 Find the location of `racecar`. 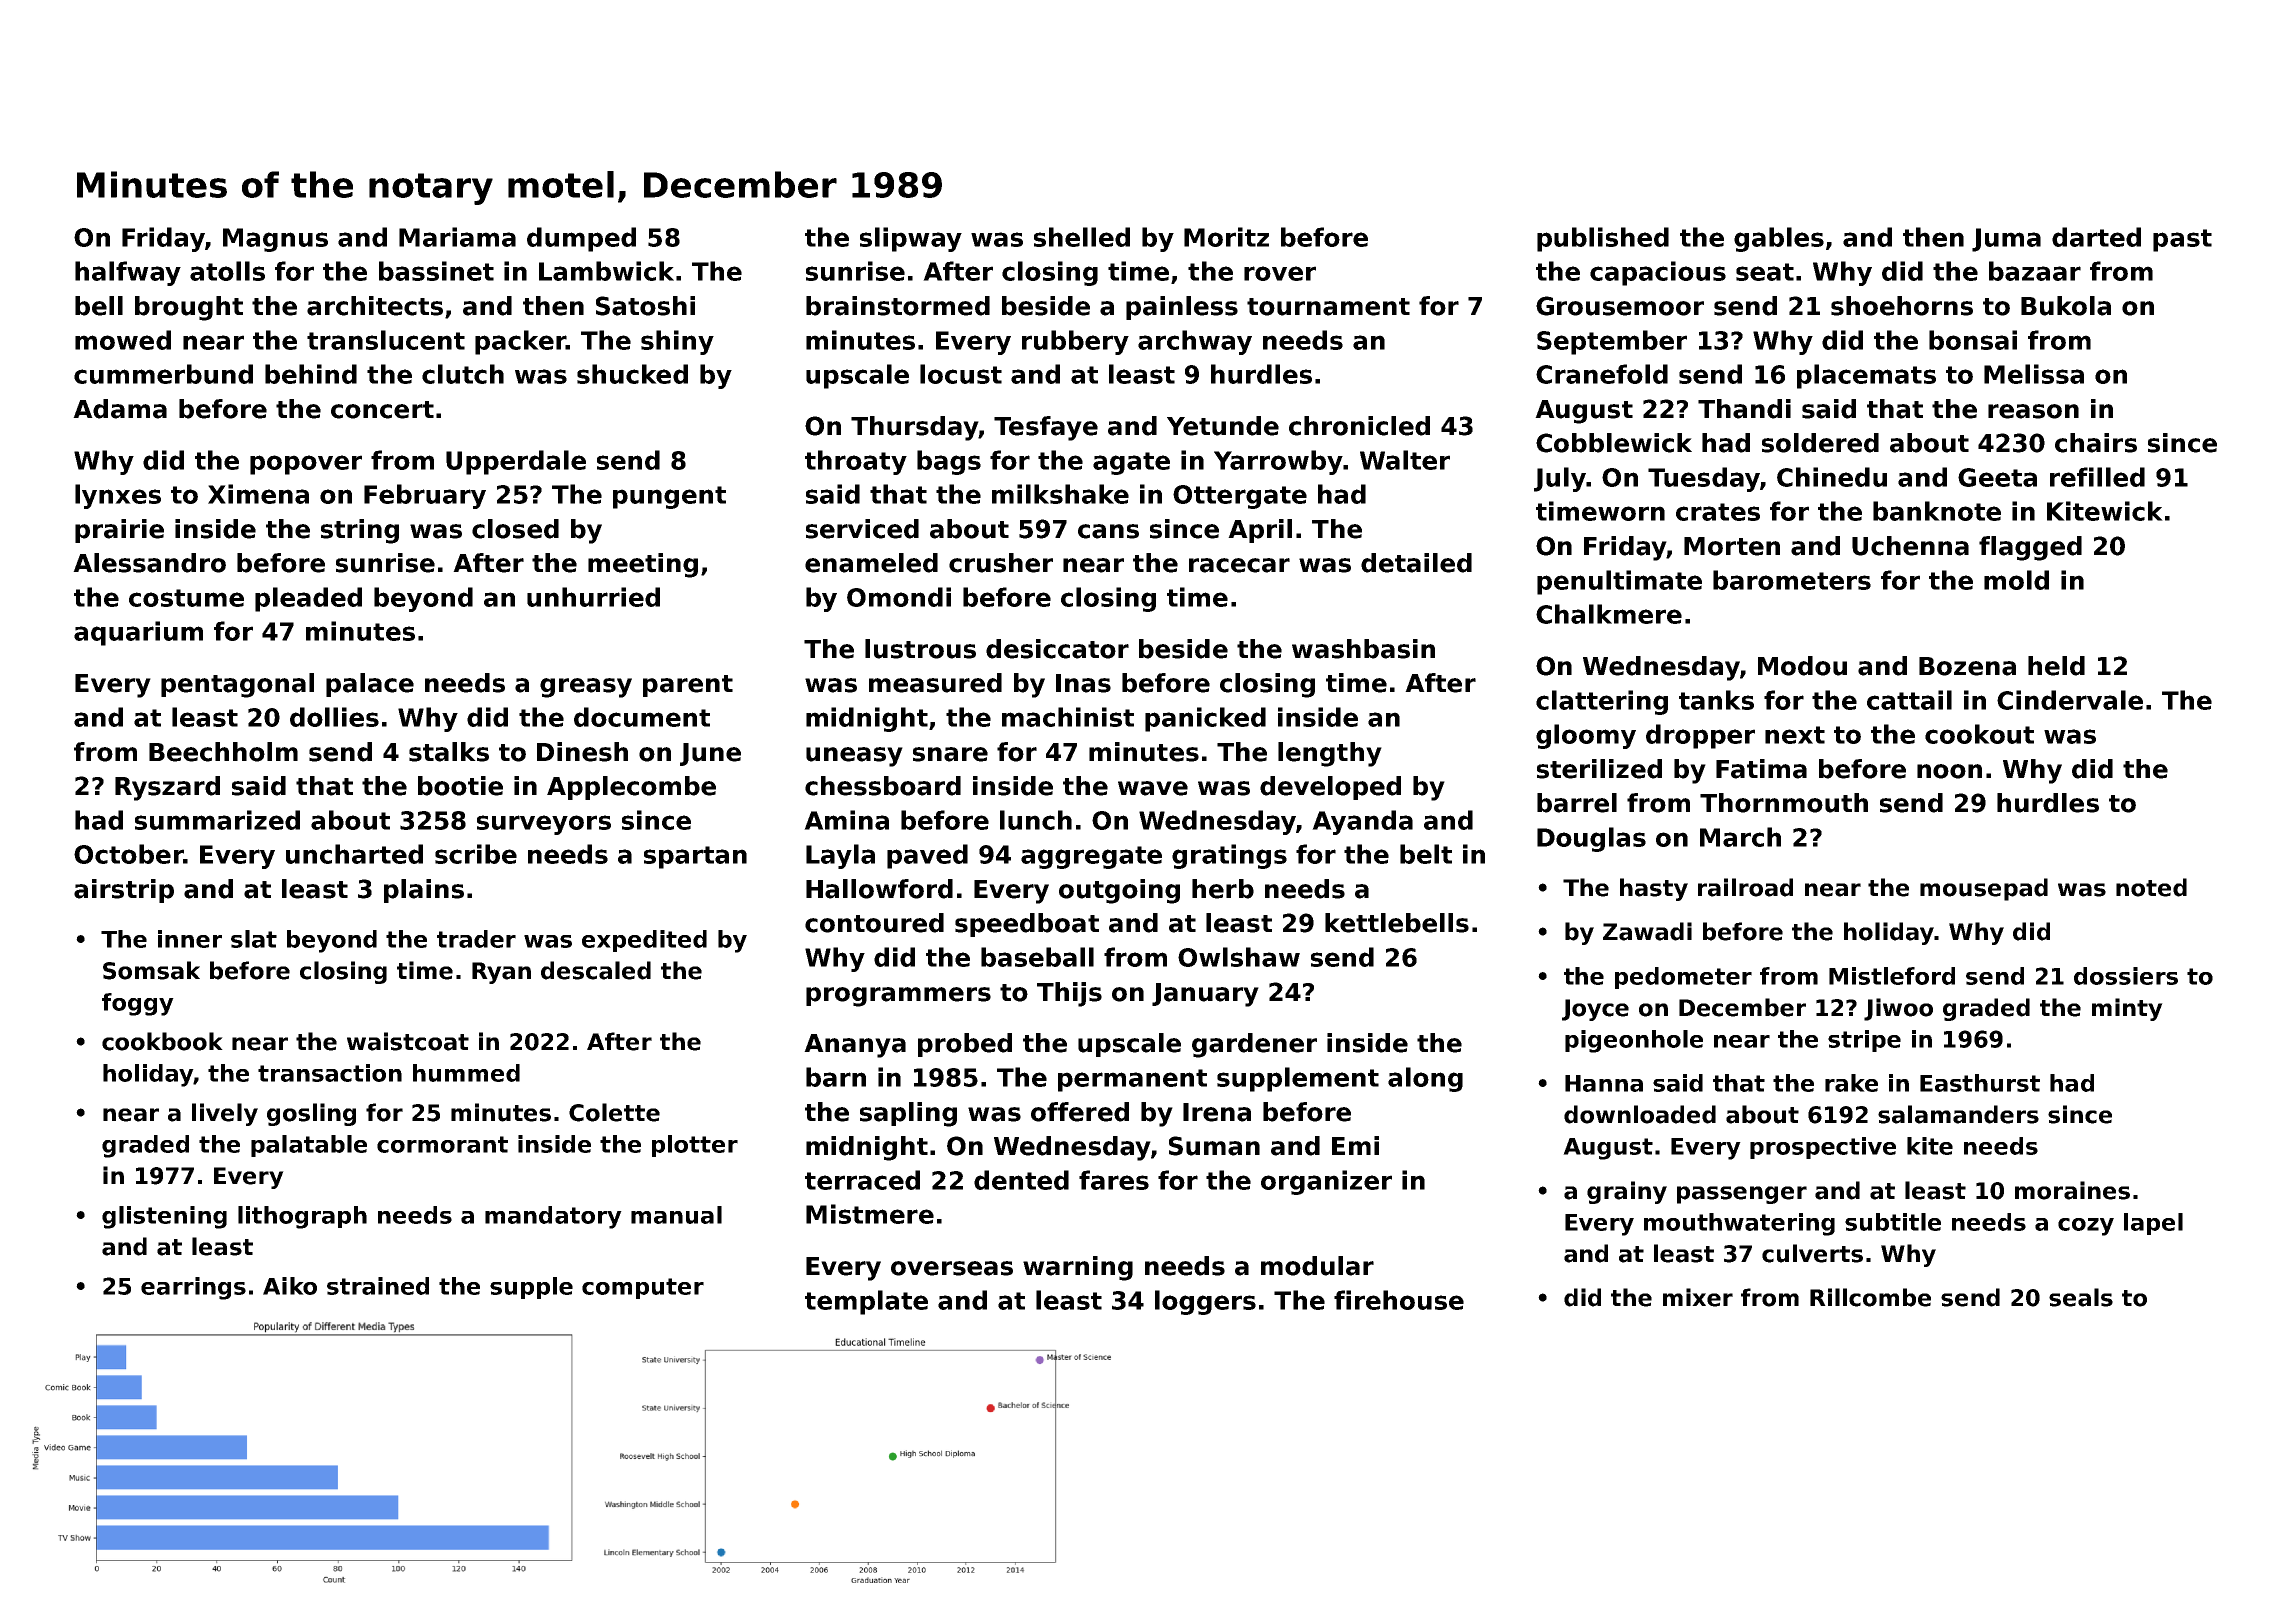

racecar is located at coordinates (1239, 565).
